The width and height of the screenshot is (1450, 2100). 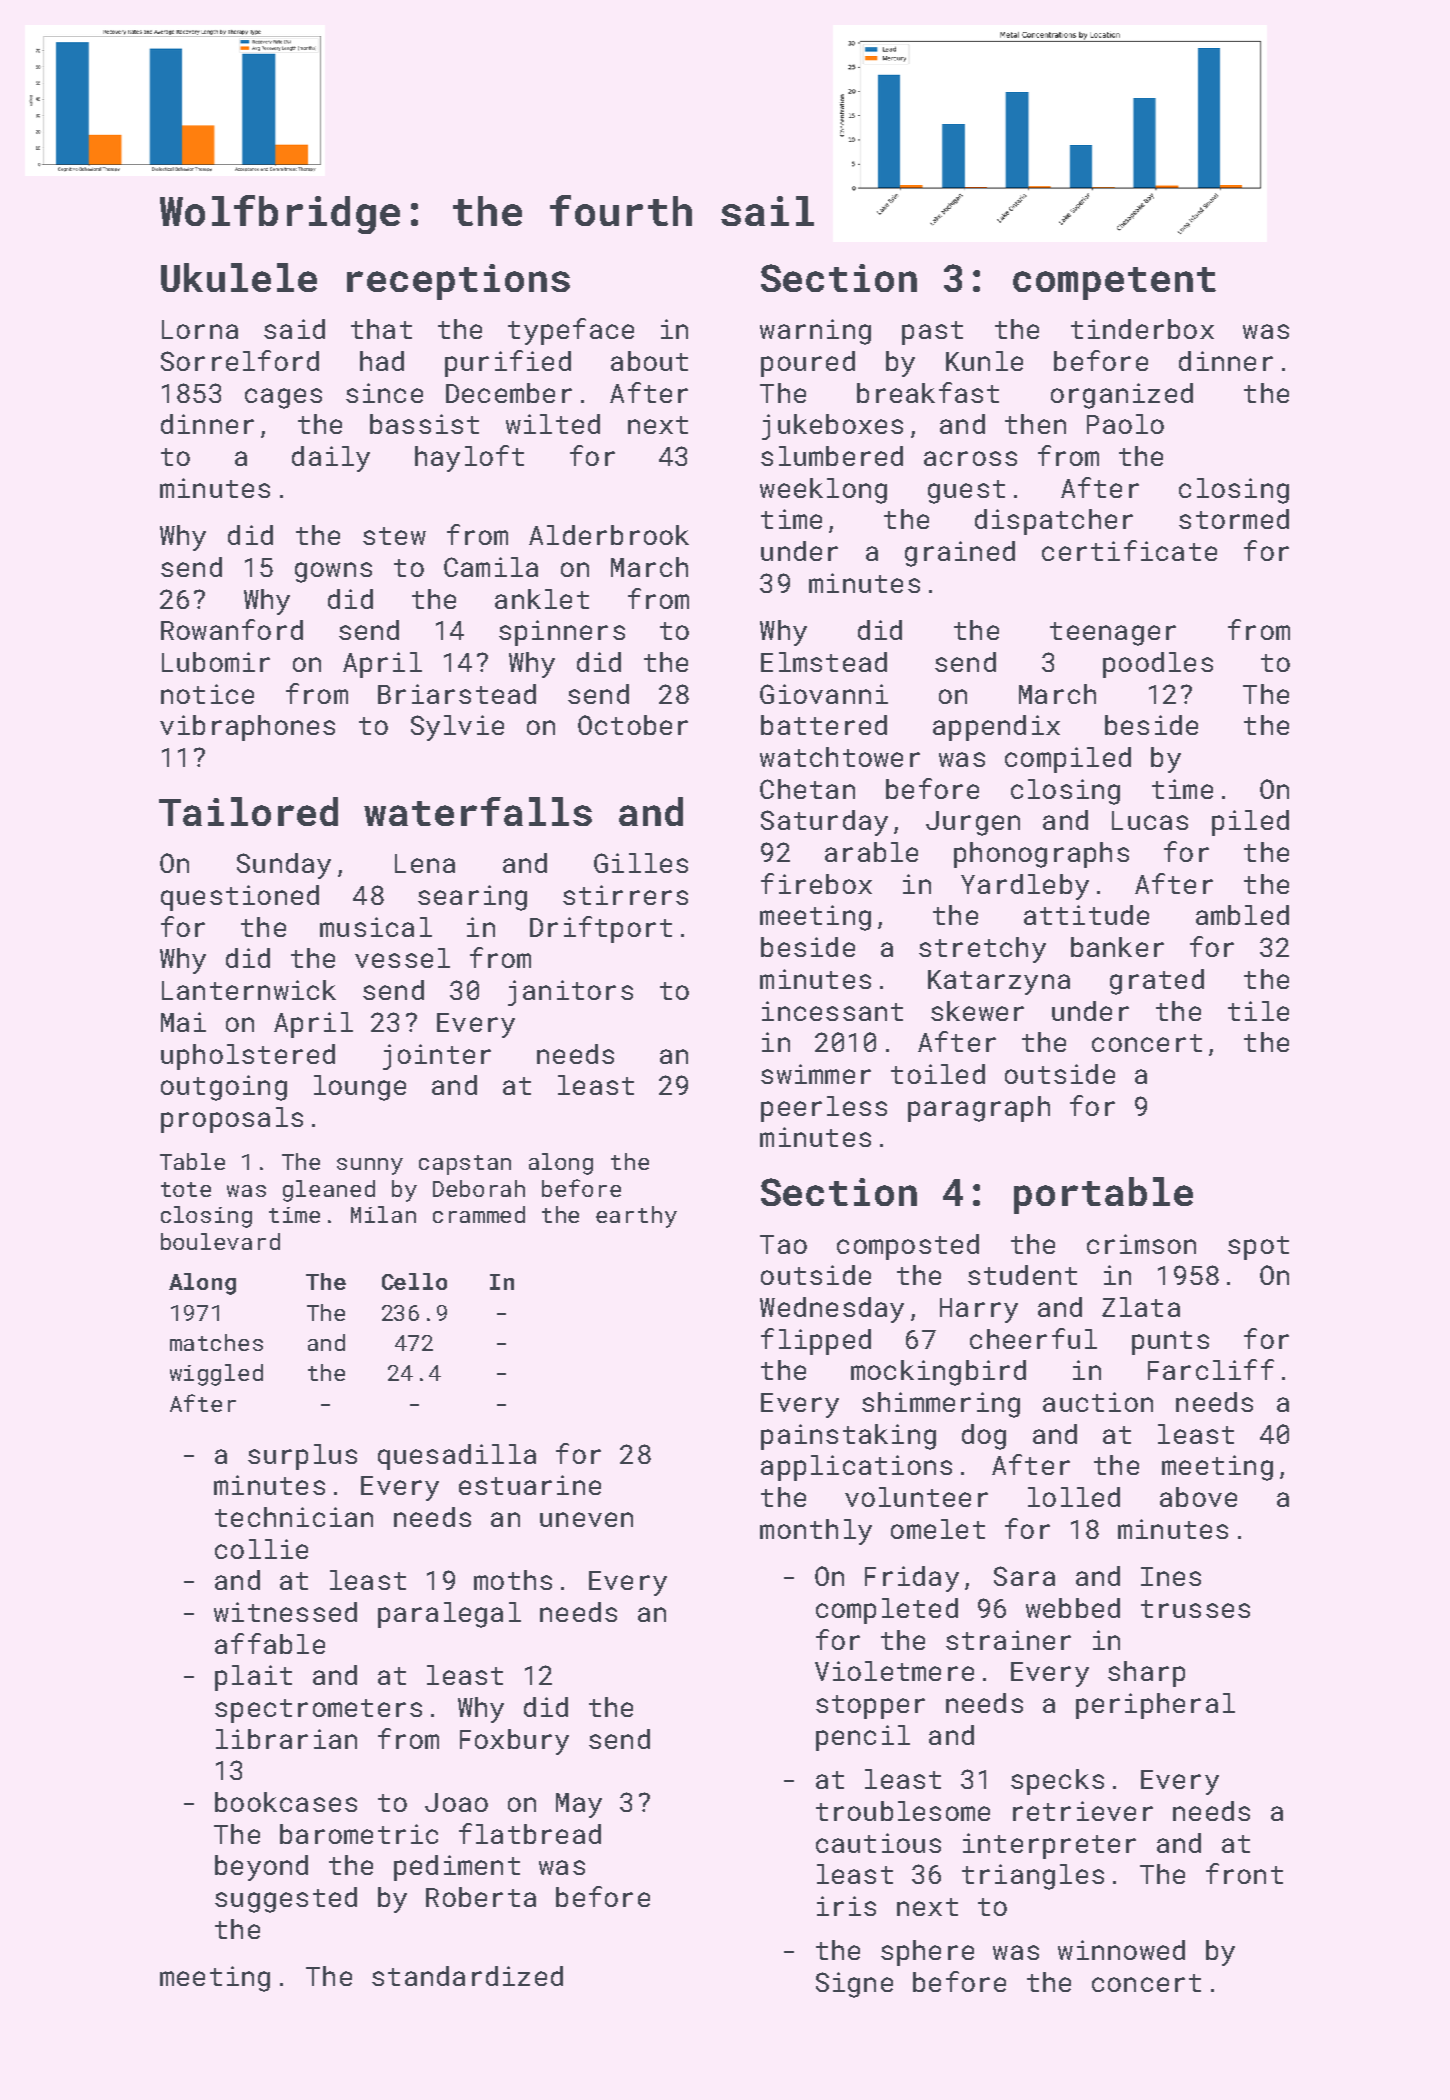 I want to click on quesadilla, so click(x=457, y=1457).
